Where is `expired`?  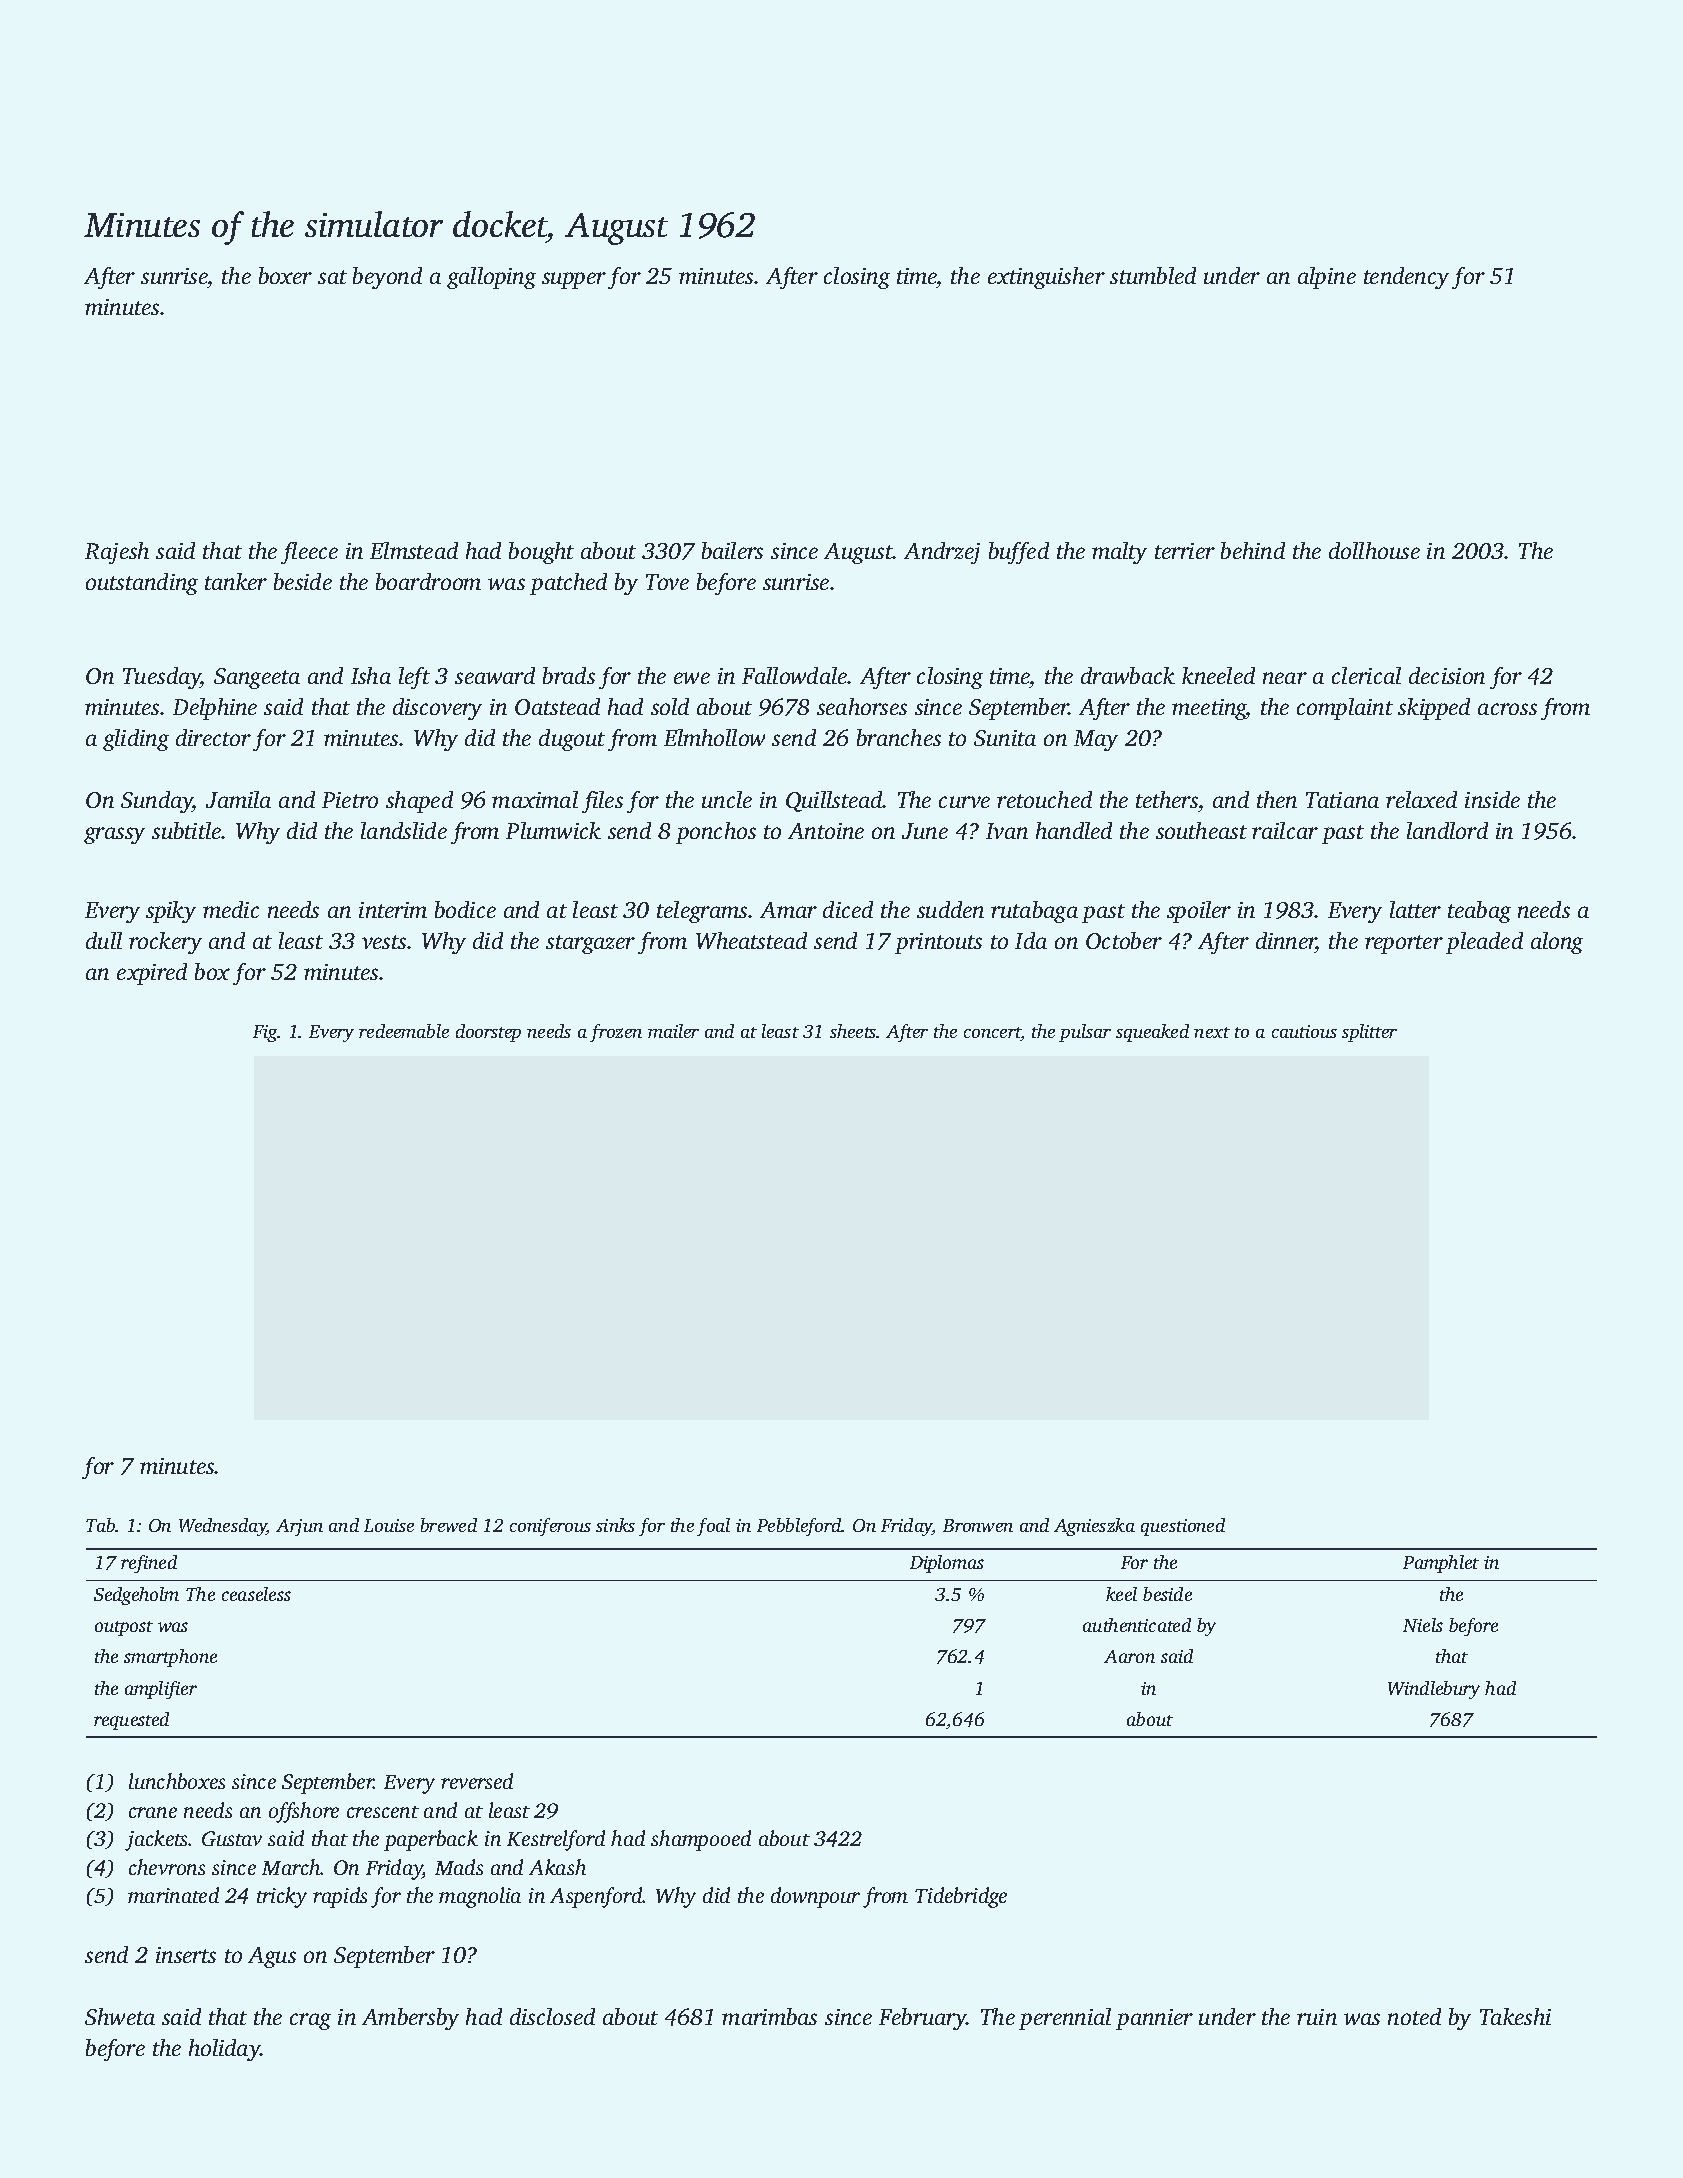
expired is located at coordinates (152, 974).
